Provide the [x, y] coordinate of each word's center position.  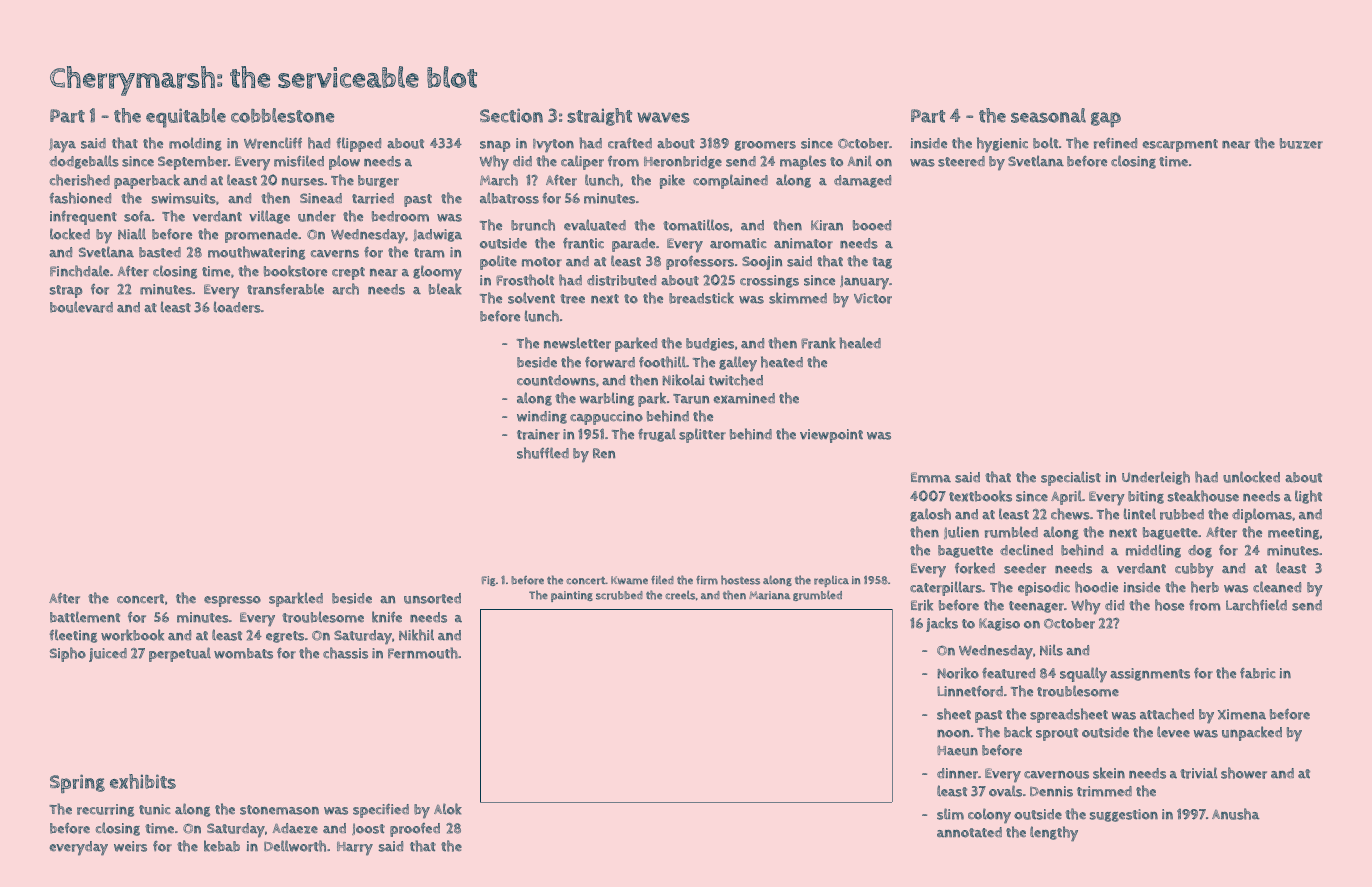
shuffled [543, 453]
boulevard [81, 307]
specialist [1071, 478]
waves [664, 117]
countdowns [556, 380]
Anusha [1235, 814]
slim [950, 814]
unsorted [432, 598]
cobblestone [283, 115]
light [1308, 497]
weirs [130, 846]
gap [1106, 119]
